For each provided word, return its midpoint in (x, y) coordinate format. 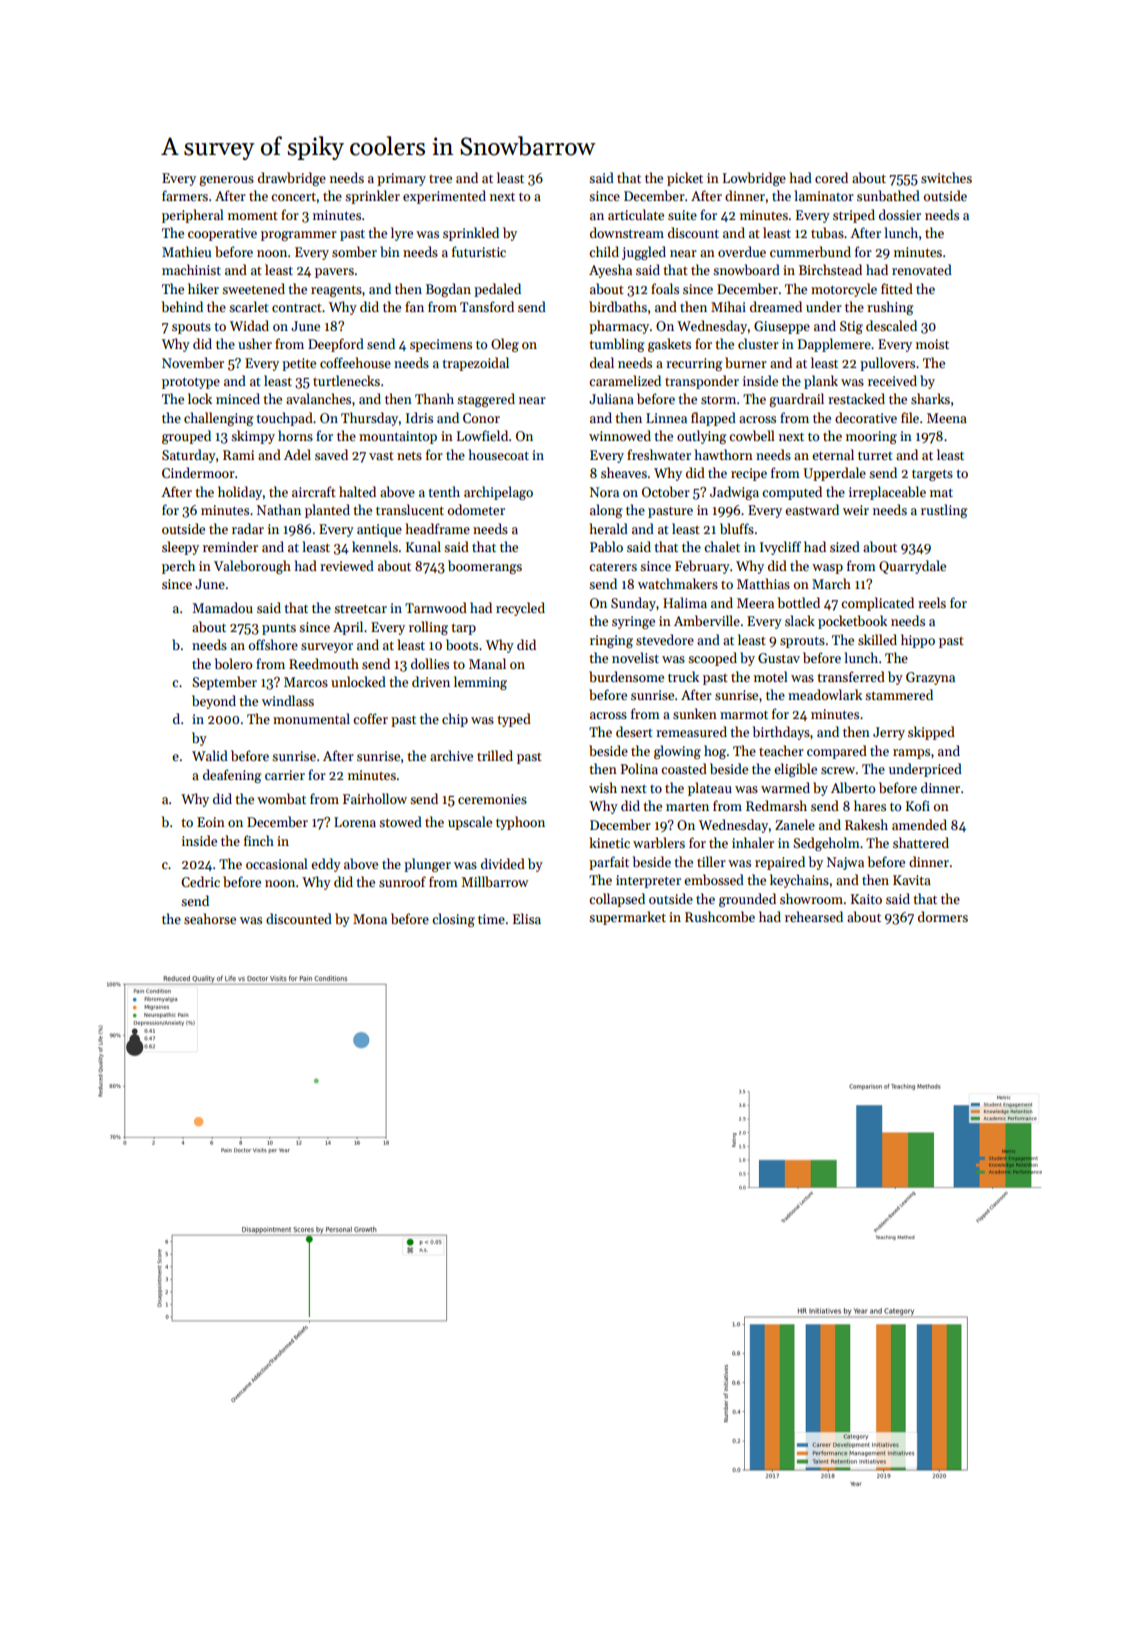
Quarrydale (912, 567)
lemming (480, 683)
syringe (633, 622)
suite (682, 215)
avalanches (318, 398)
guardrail (796, 400)
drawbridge (292, 179)
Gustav (779, 658)
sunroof (402, 881)
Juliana (611, 398)
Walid (210, 755)
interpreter (648, 881)
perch (178, 567)
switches (946, 177)
